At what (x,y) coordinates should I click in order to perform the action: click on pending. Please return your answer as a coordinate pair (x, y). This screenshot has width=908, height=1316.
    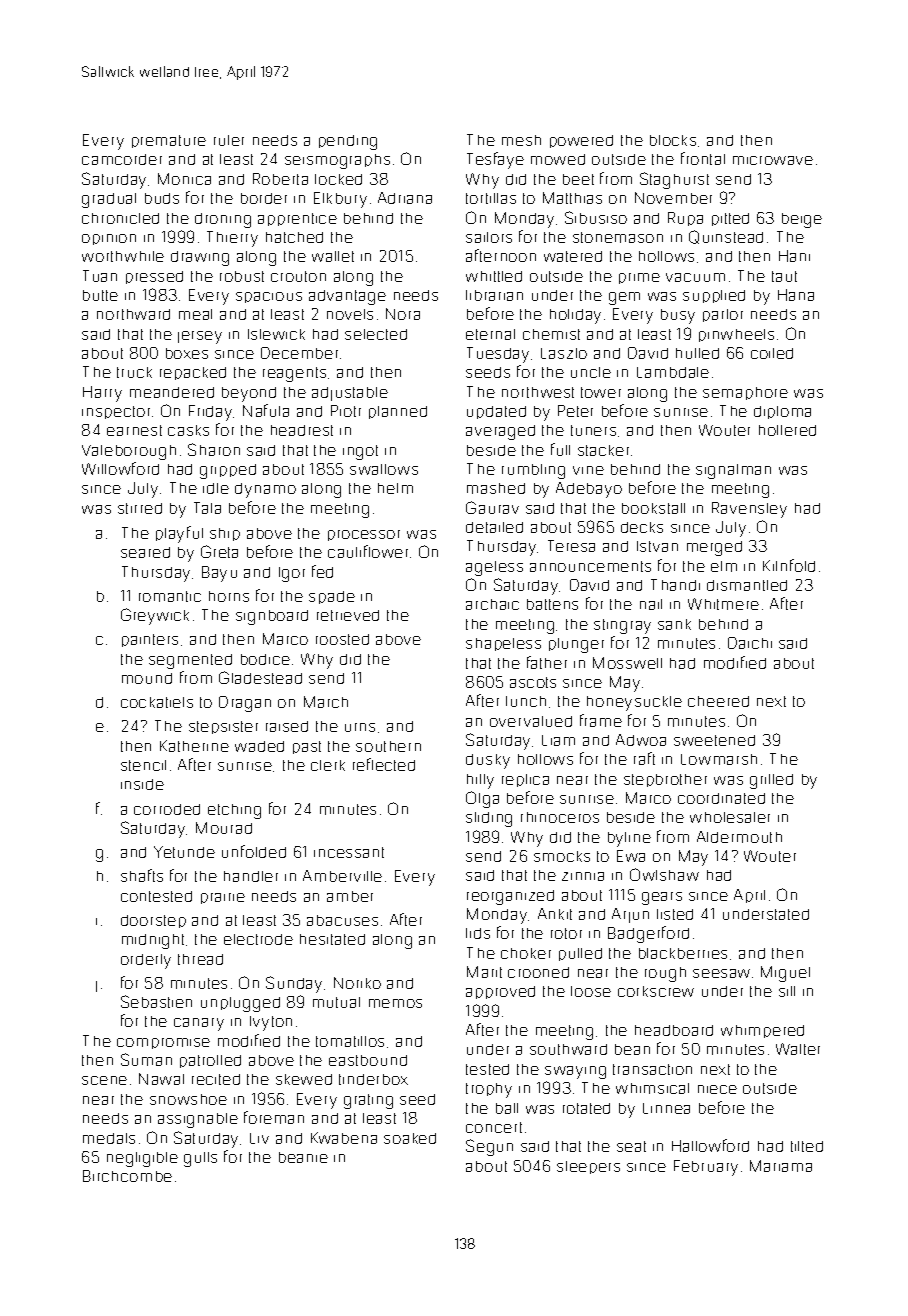
    Looking at the image, I should click on (348, 142).
